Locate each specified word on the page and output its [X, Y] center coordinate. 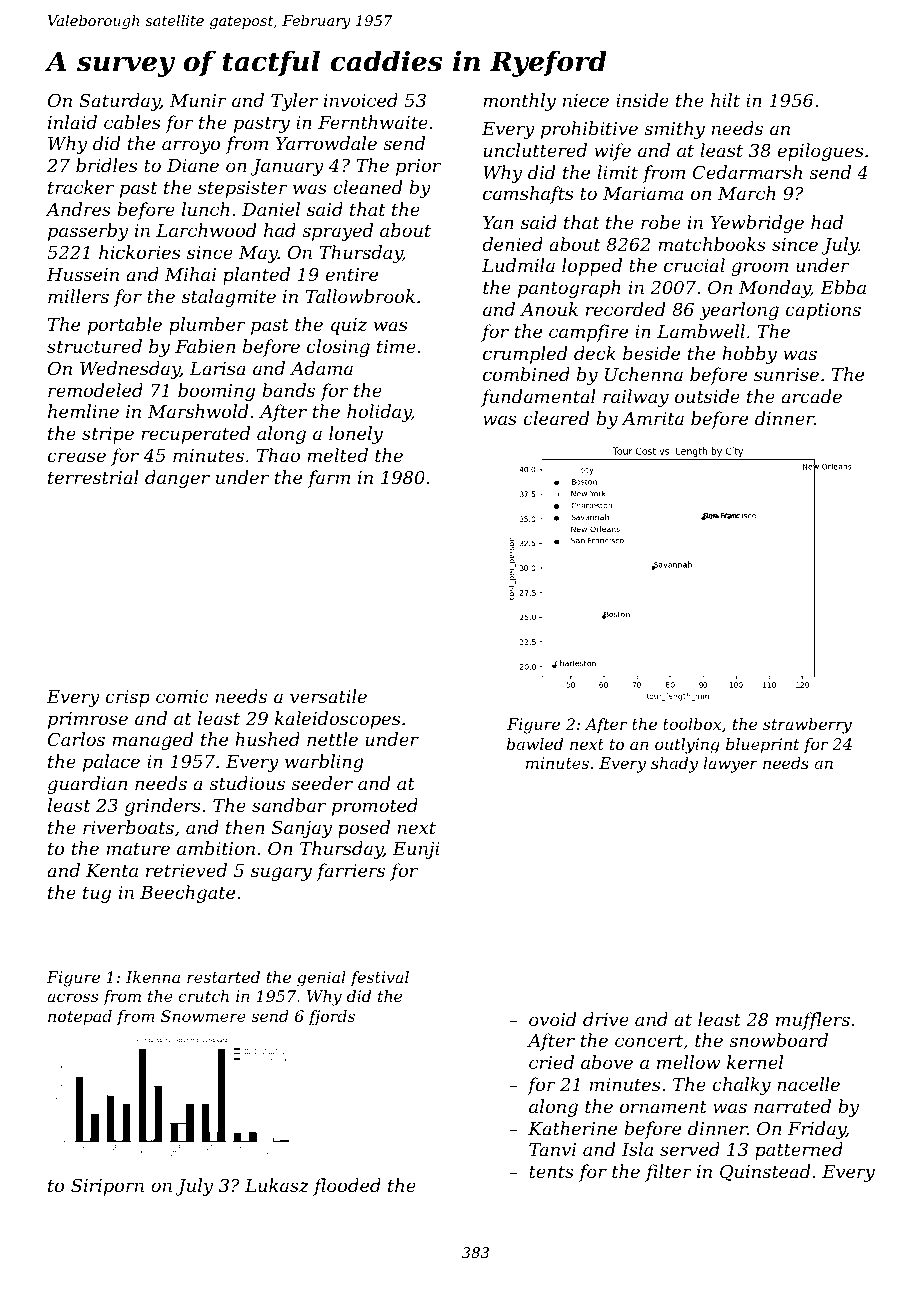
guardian [87, 785]
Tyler [294, 102]
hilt [725, 100]
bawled [535, 744]
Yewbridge [757, 224]
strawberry [807, 726]
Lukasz [277, 1185]
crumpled [525, 355]
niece [586, 100]
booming [216, 392]
